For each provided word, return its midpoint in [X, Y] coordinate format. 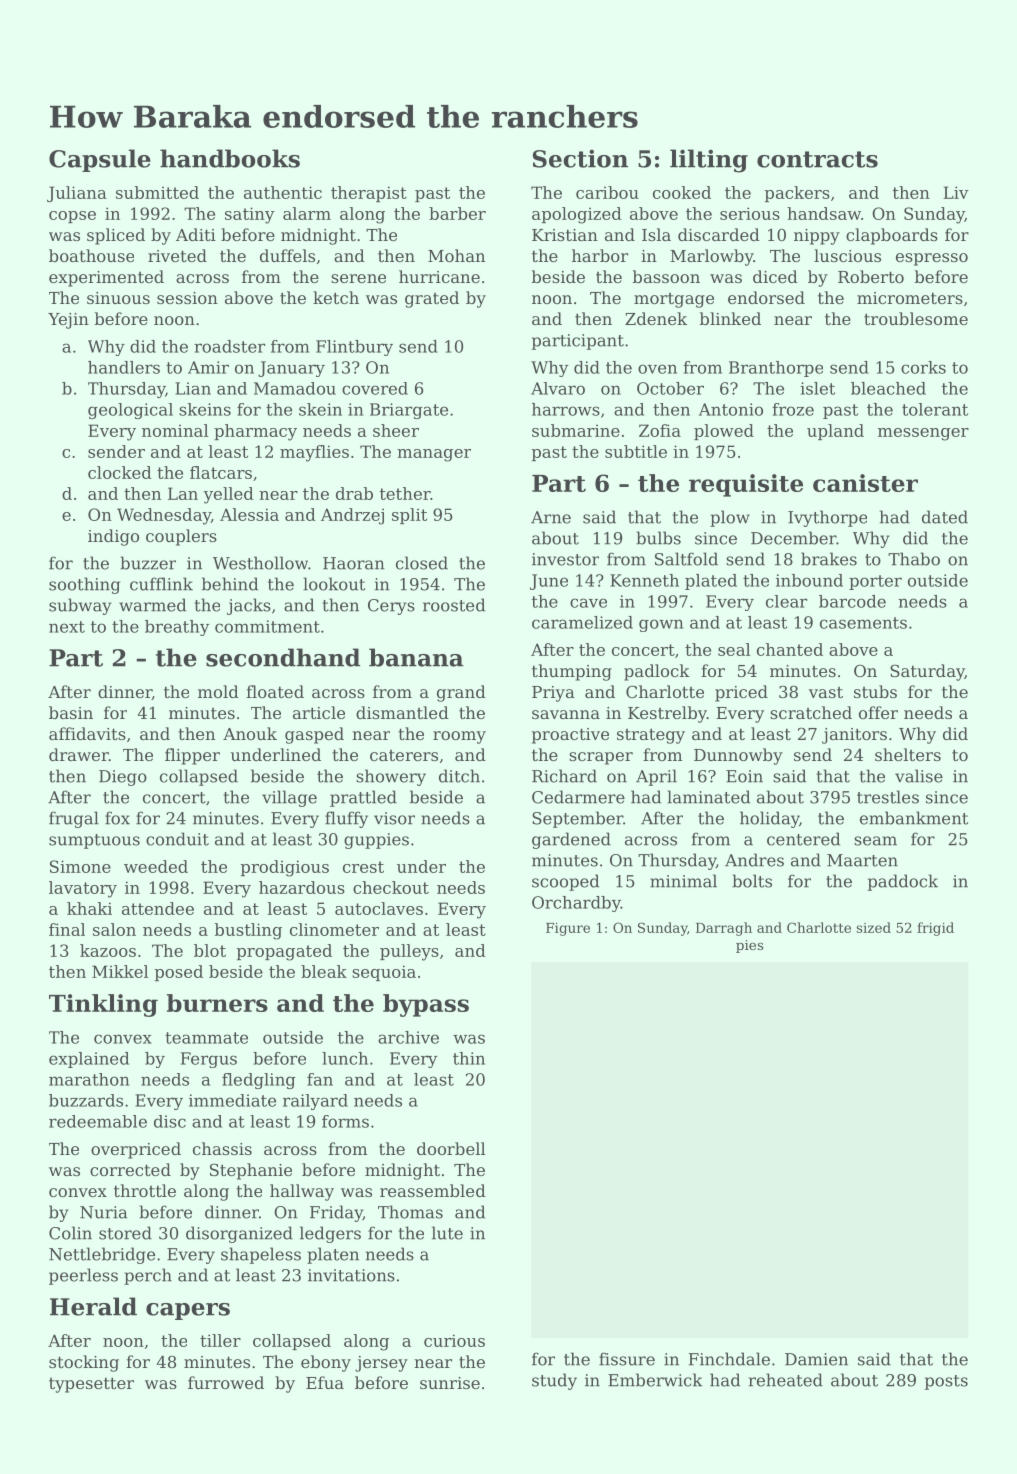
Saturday [927, 672]
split [409, 516]
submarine [576, 430]
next [67, 627]
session [187, 298]
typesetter [91, 1385]
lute [447, 1233]
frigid [935, 929]
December [793, 538]
